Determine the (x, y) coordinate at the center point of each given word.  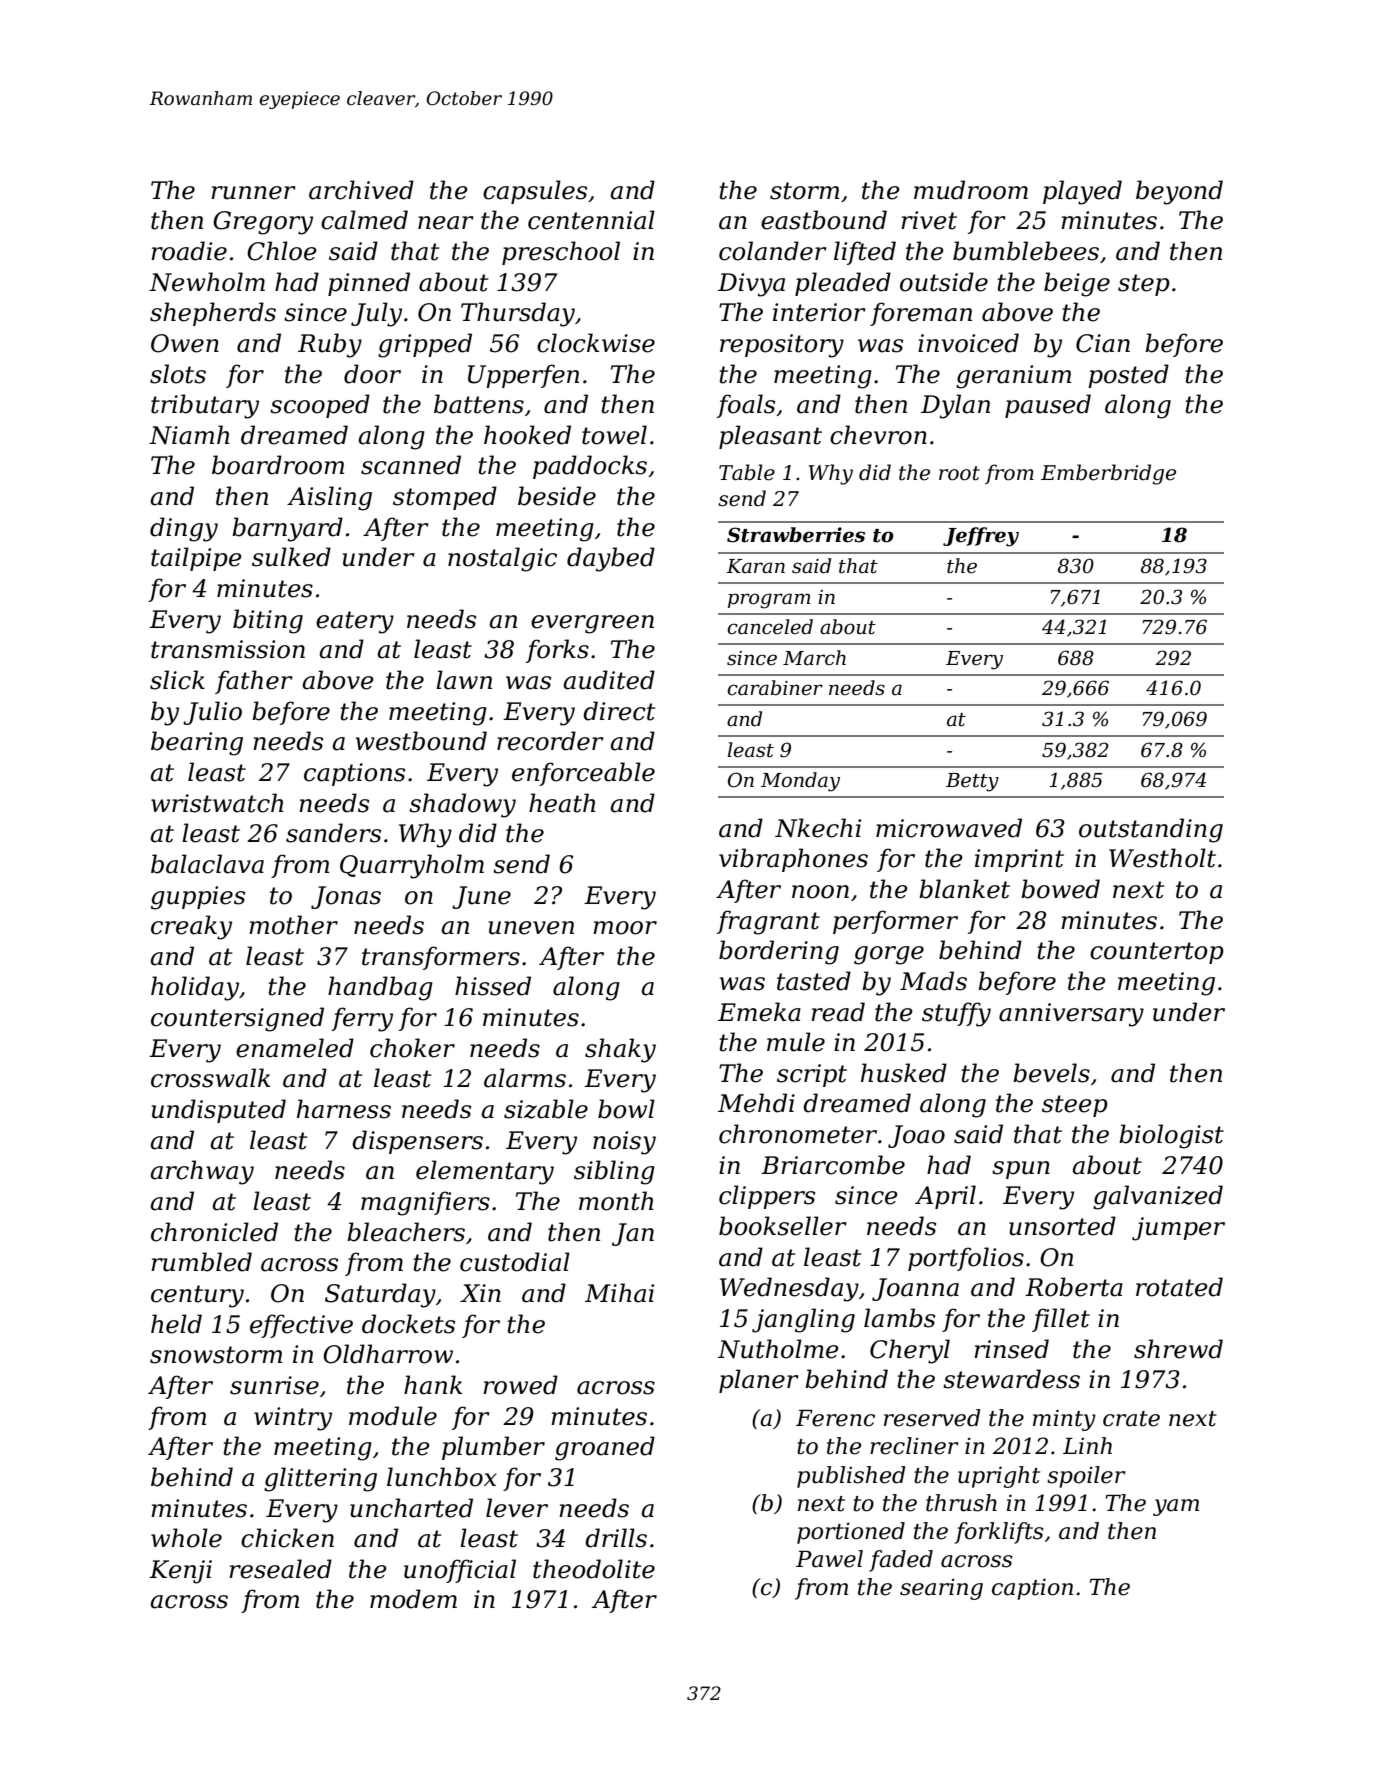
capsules (535, 192)
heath (562, 803)
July (376, 314)
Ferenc (835, 1418)
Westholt (1162, 858)
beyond (1179, 192)
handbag (380, 988)
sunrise (274, 1385)
